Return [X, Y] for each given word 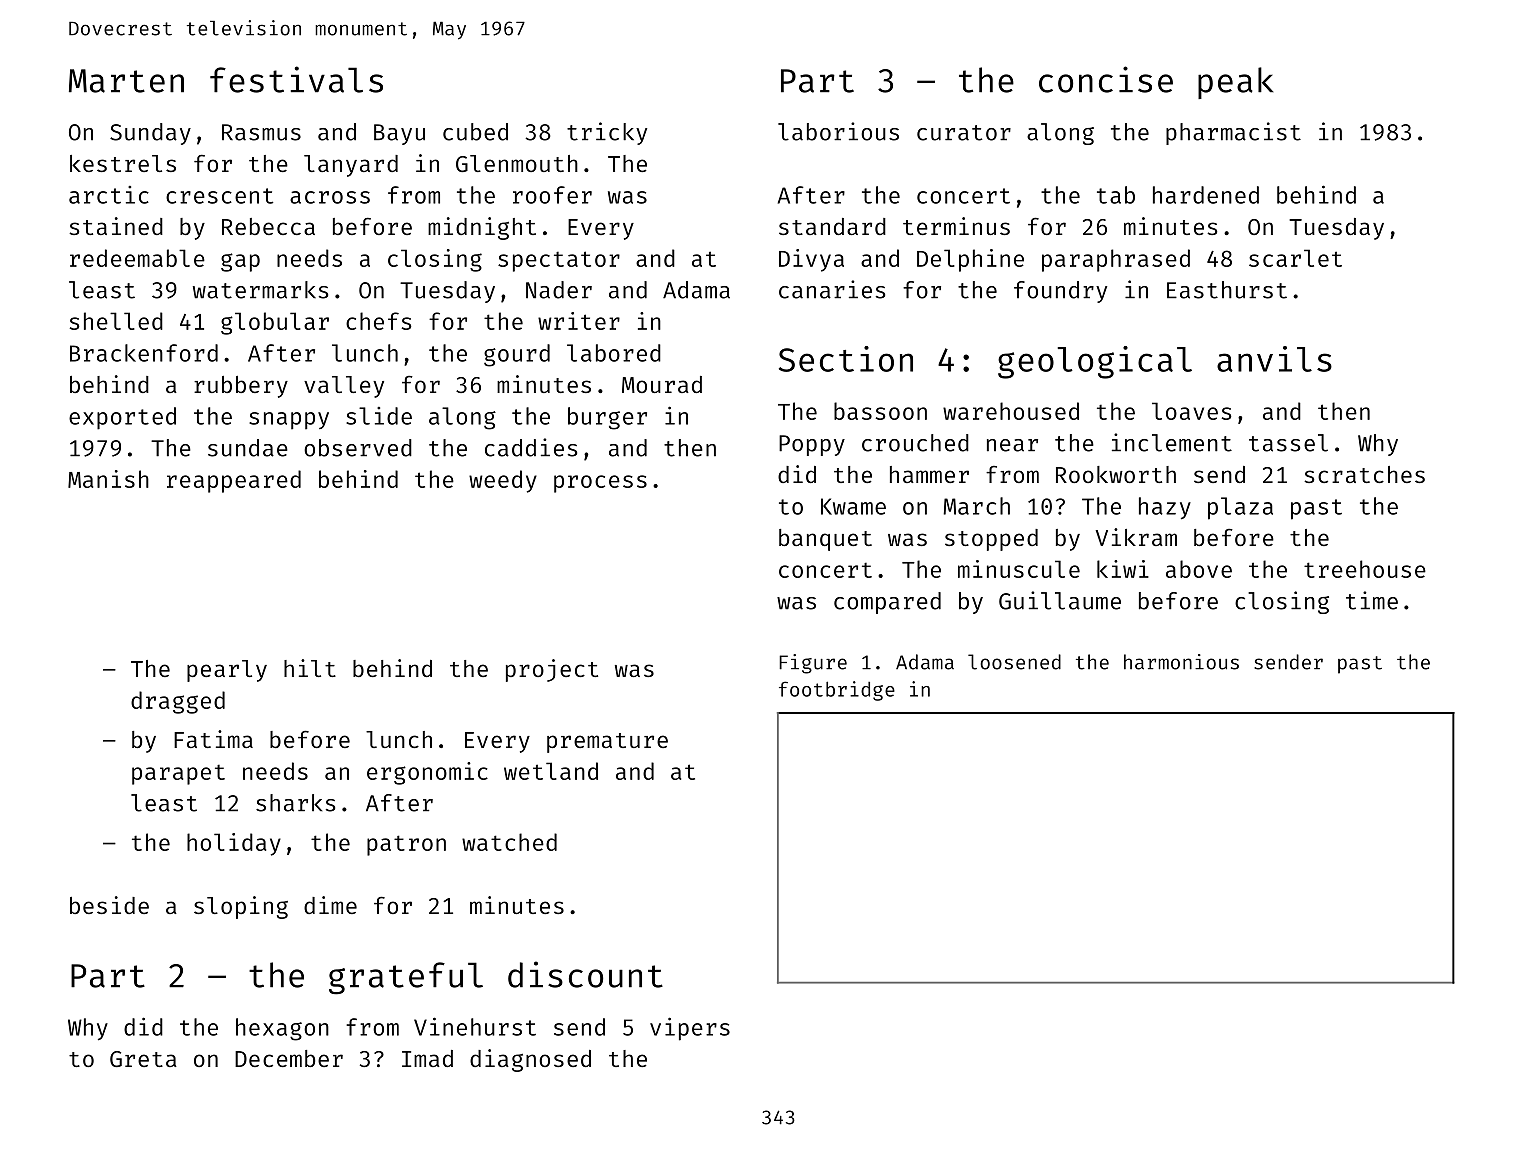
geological [1095, 362]
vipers [690, 1029]
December [289, 1058]
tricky [607, 133]
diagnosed [530, 1060]
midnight [482, 228]
